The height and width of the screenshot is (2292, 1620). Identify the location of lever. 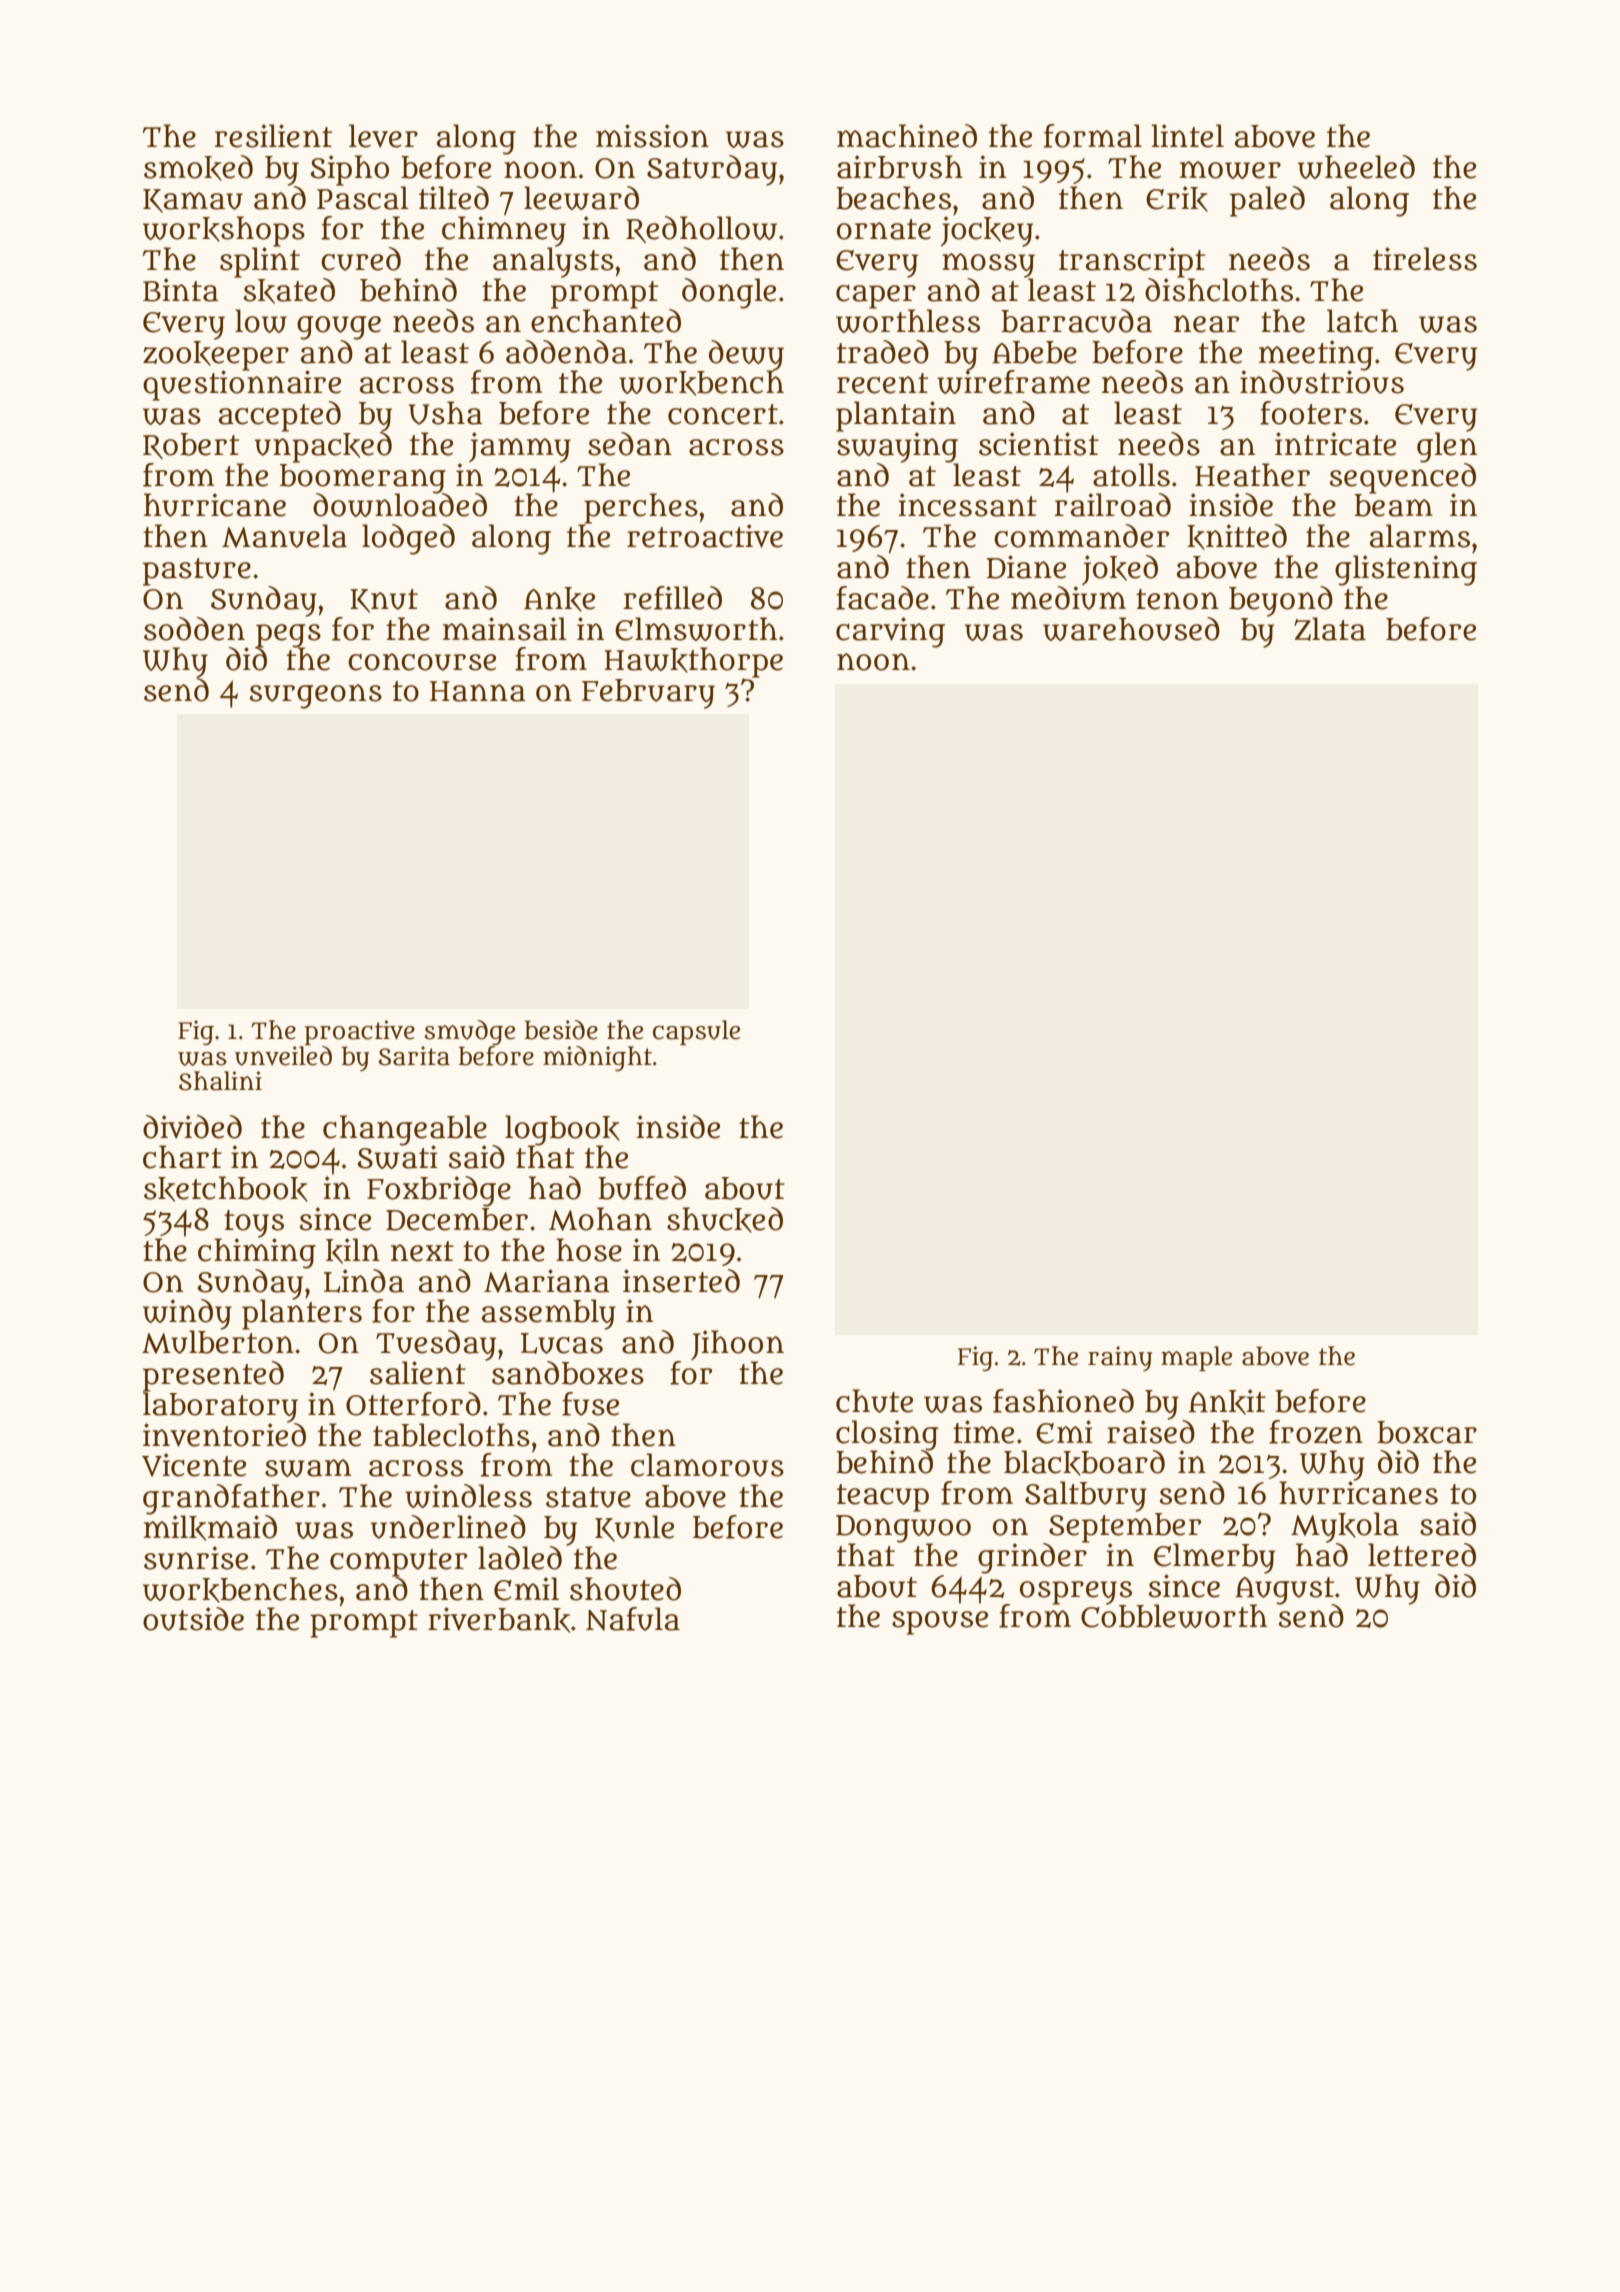
(383, 136).
